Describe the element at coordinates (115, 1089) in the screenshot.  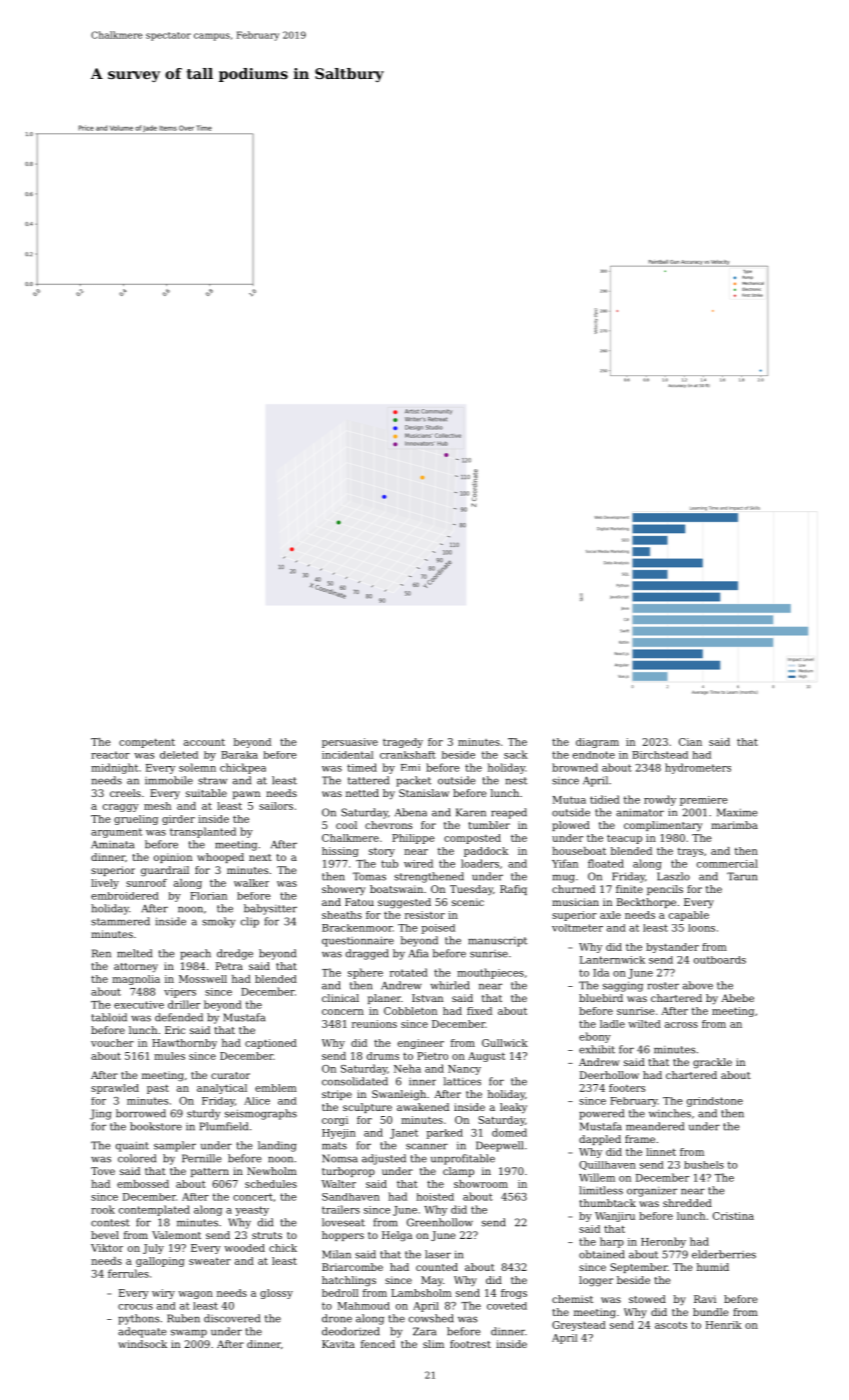
I see `sprawled` at that location.
